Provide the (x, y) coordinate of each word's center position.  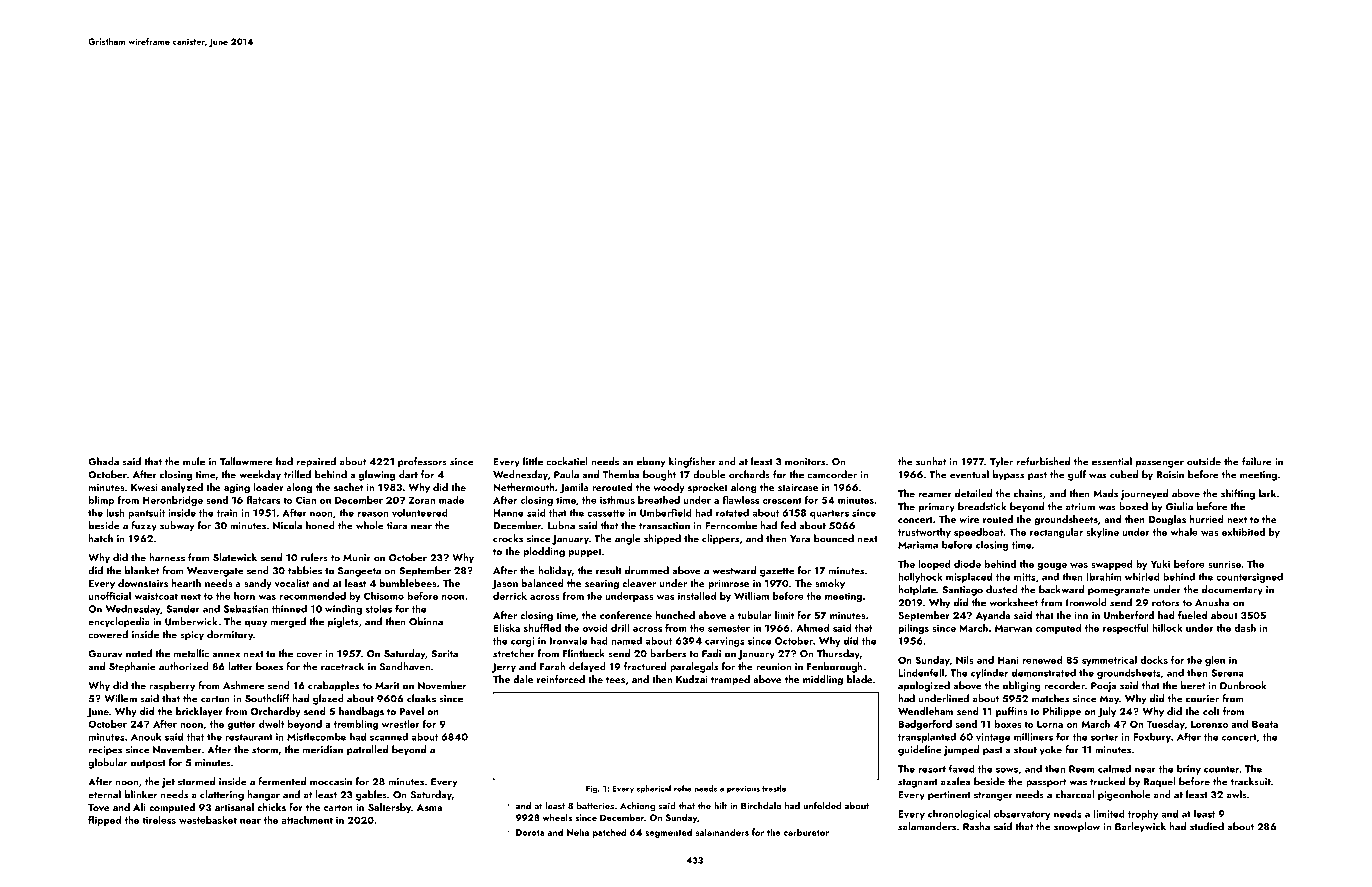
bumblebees (408, 583)
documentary (1232, 590)
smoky (830, 584)
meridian (323, 749)
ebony (651, 462)
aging (237, 489)
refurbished (1043, 461)
